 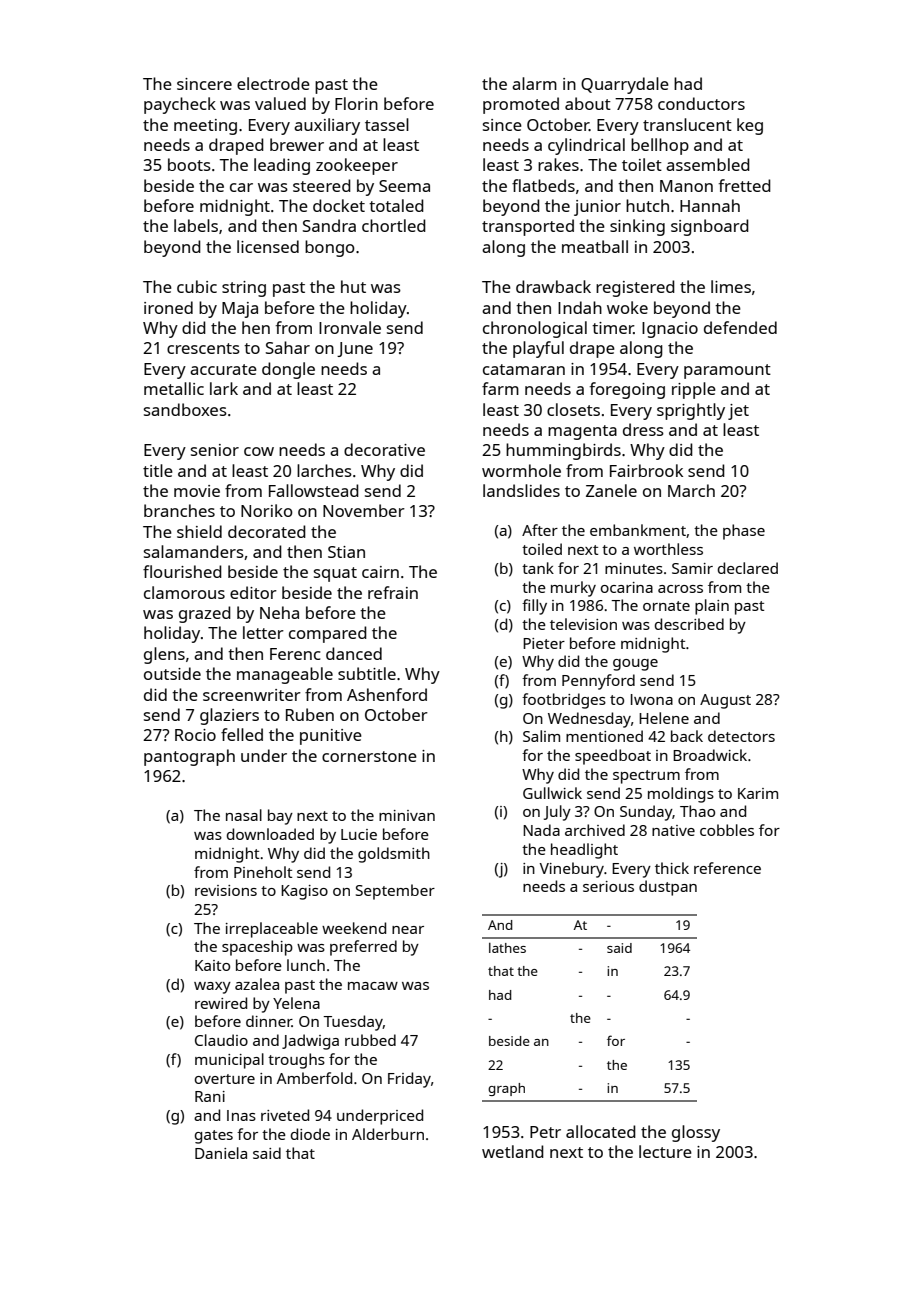 What do you see at coordinates (701, 103) in the image?
I see `conductors` at bounding box center [701, 103].
